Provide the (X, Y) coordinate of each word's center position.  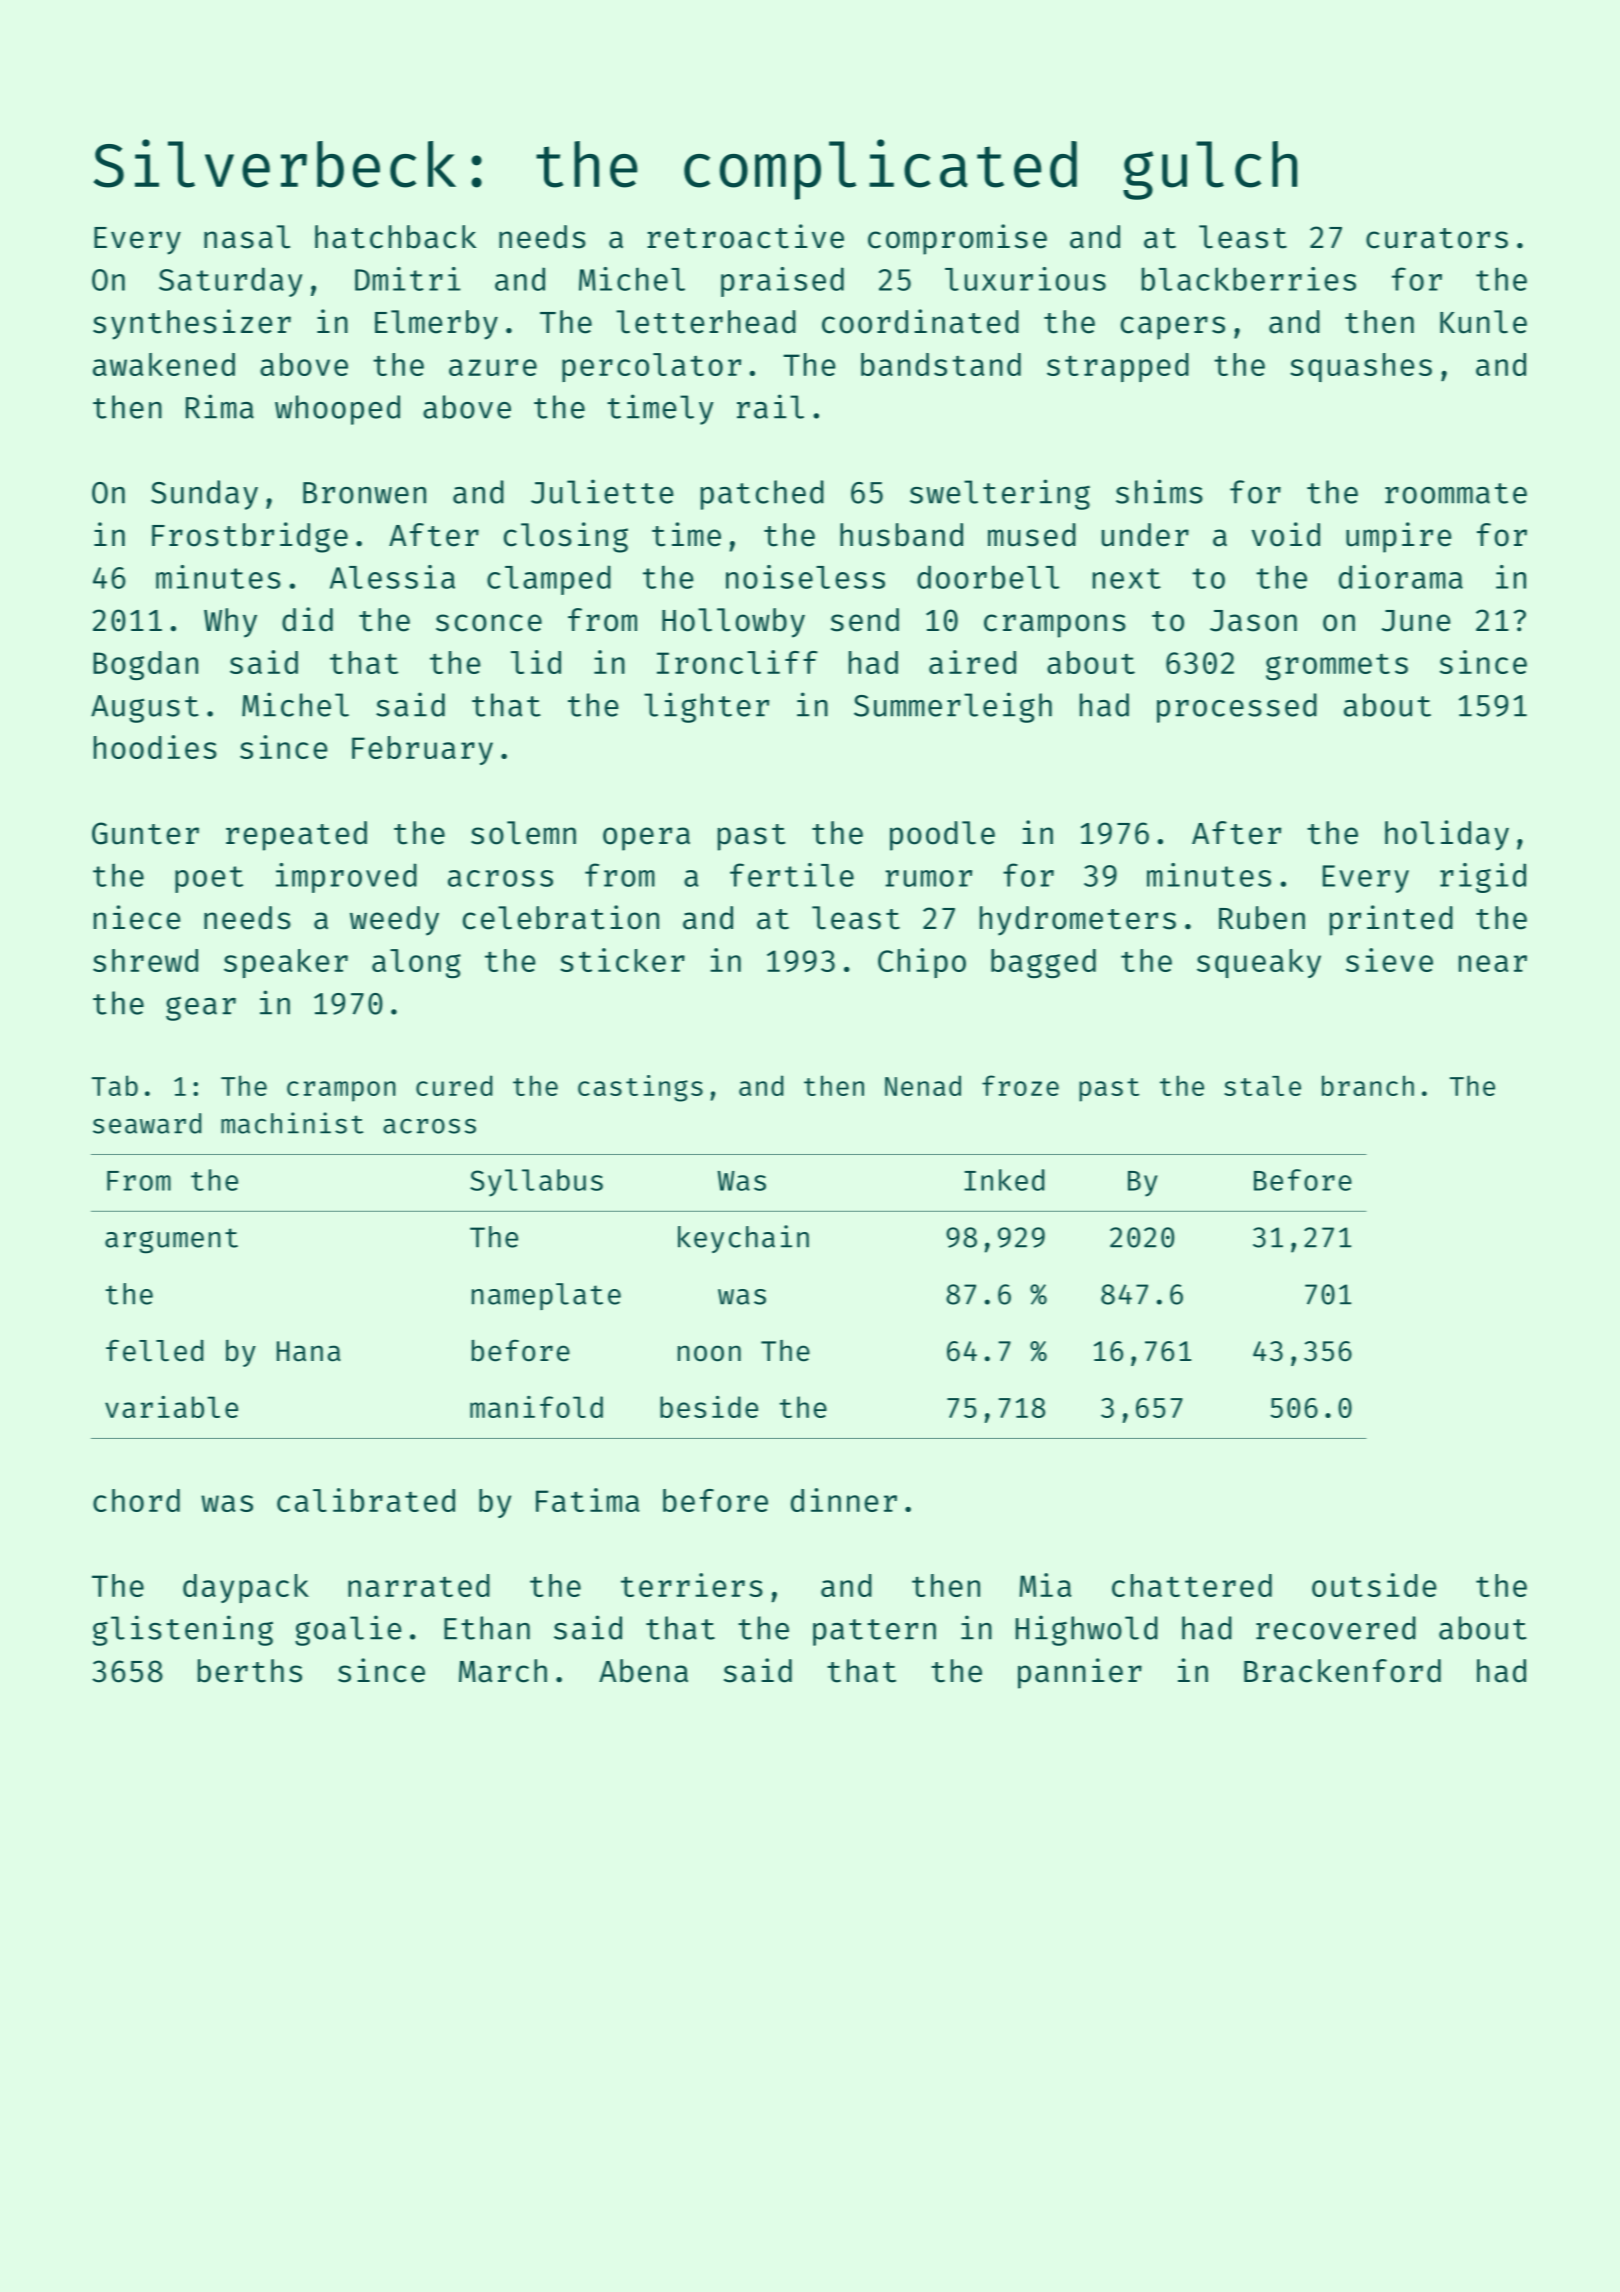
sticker (622, 960)
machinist (292, 1123)
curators (1437, 238)
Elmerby (436, 325)
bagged (1043, 963)
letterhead (706, 322)
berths (250, 1671)
